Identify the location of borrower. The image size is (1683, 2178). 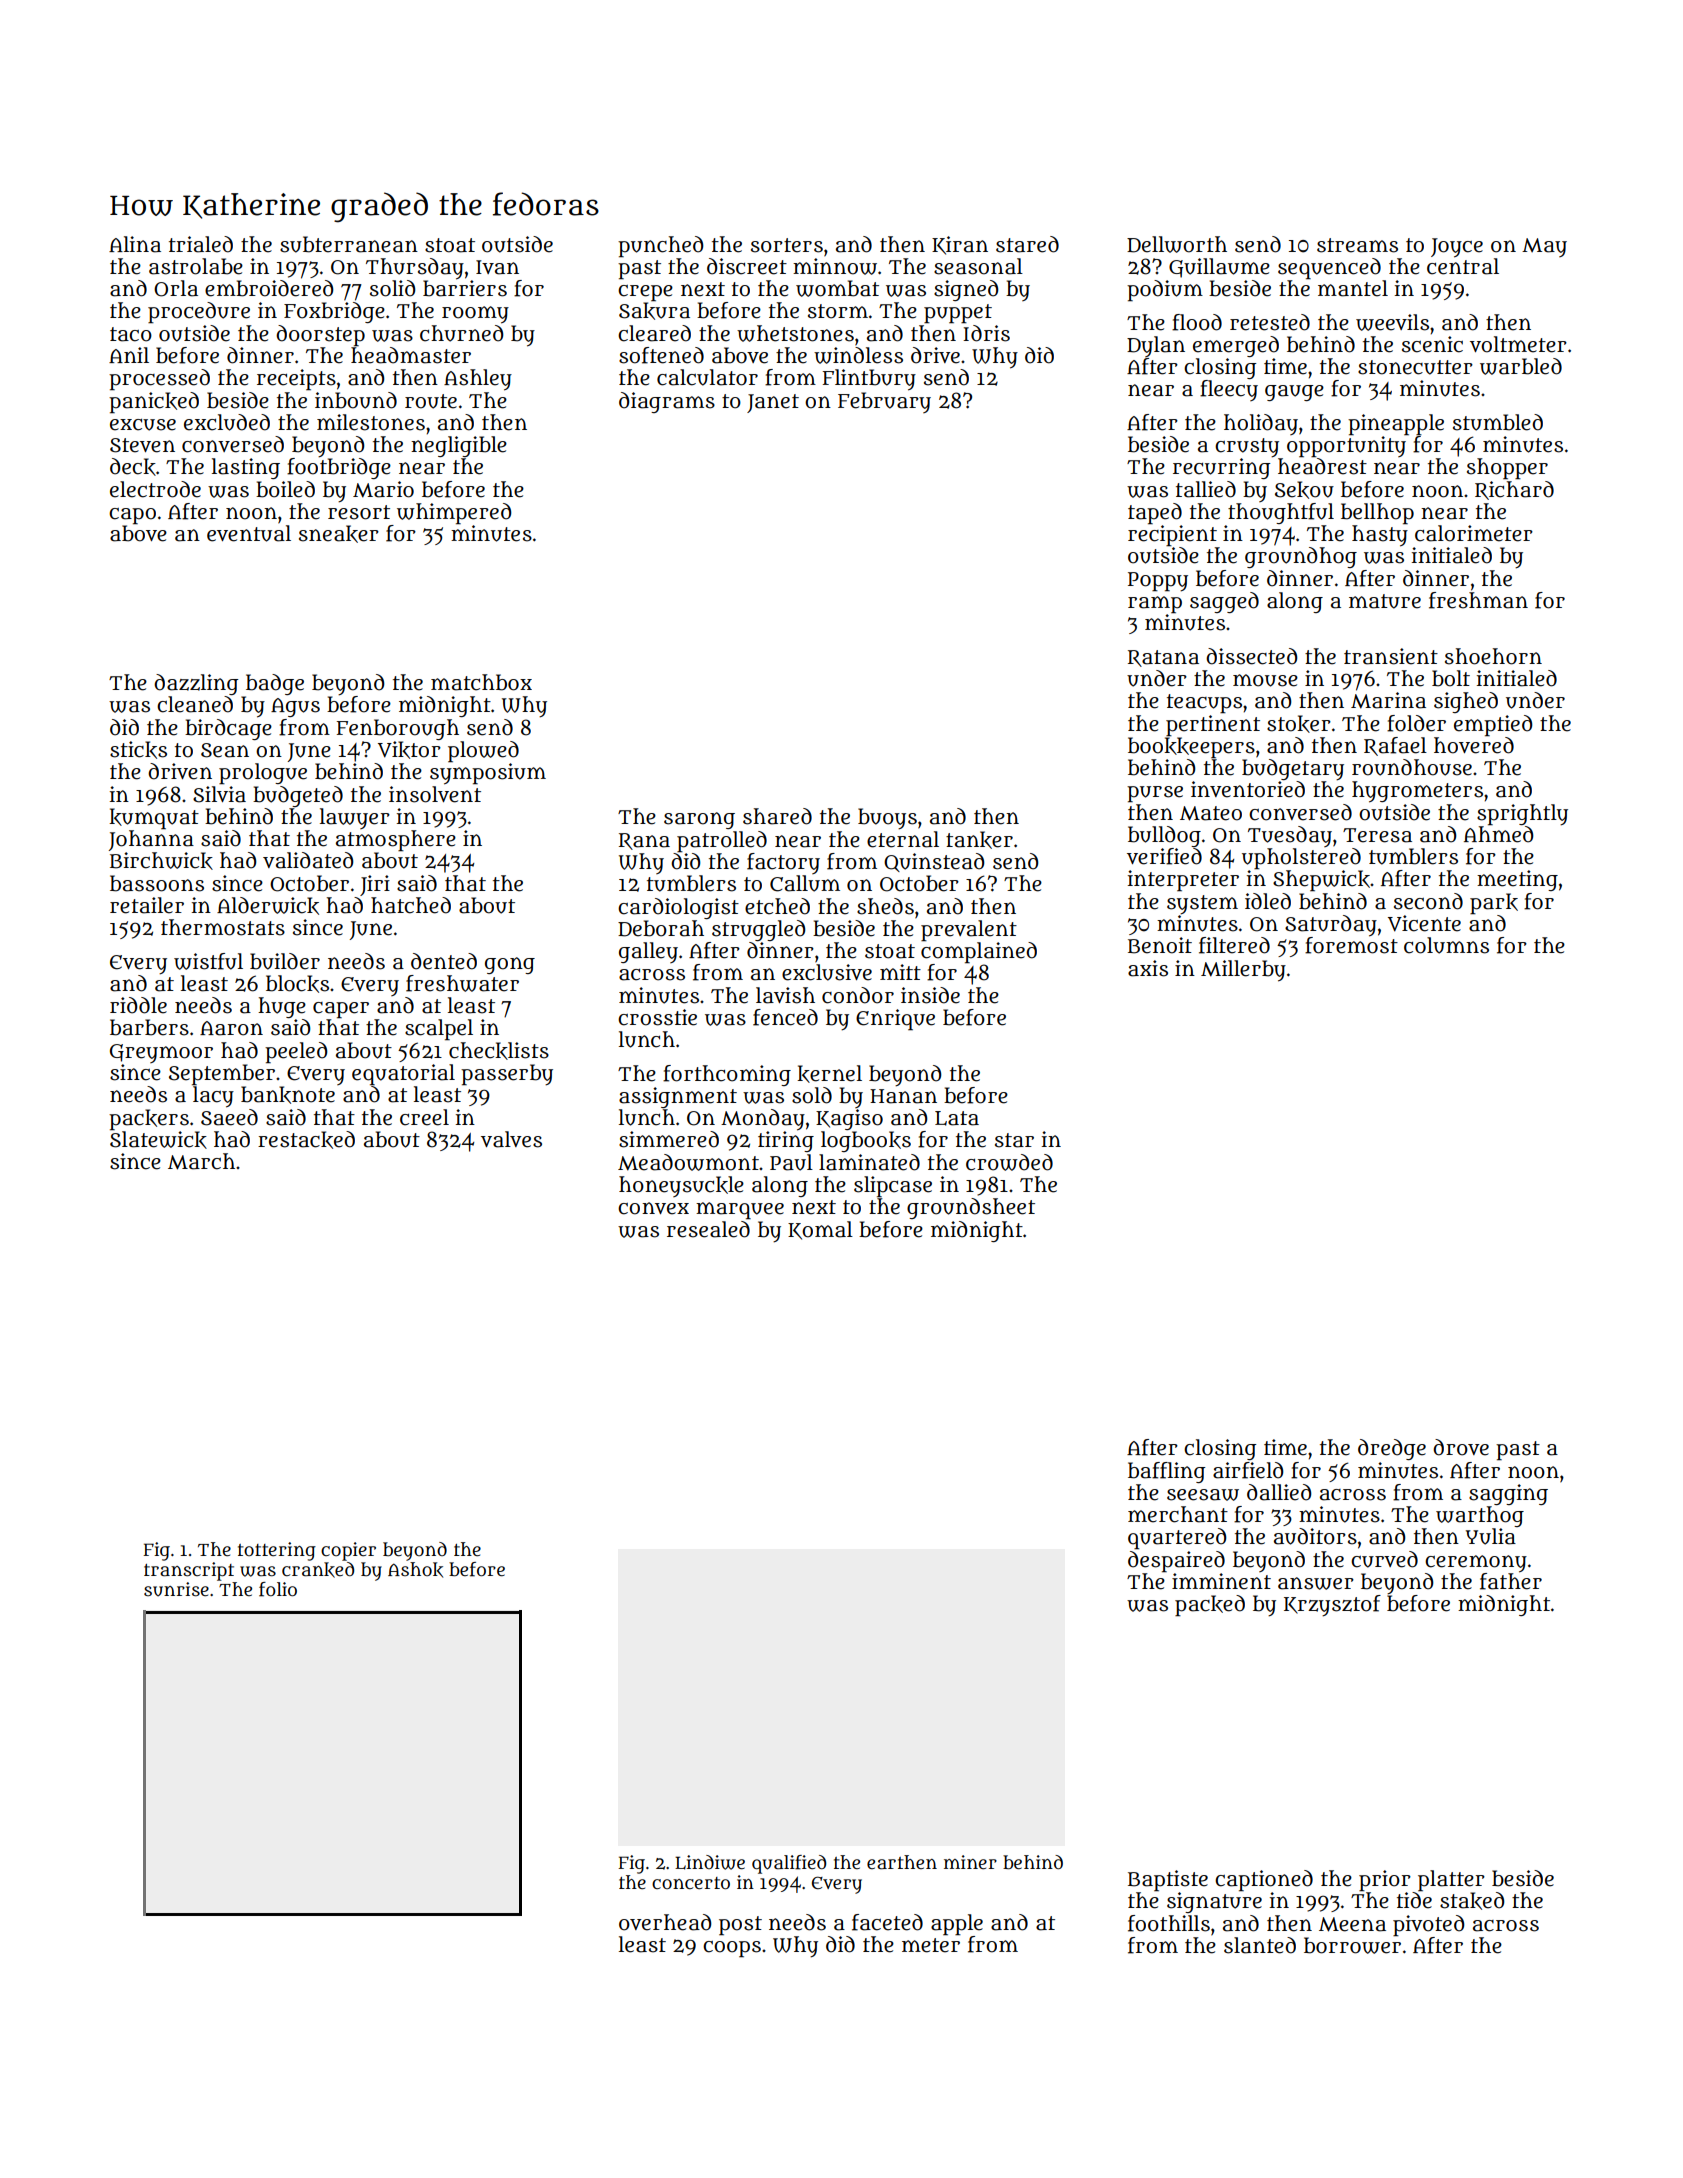
(1352, 1945).
